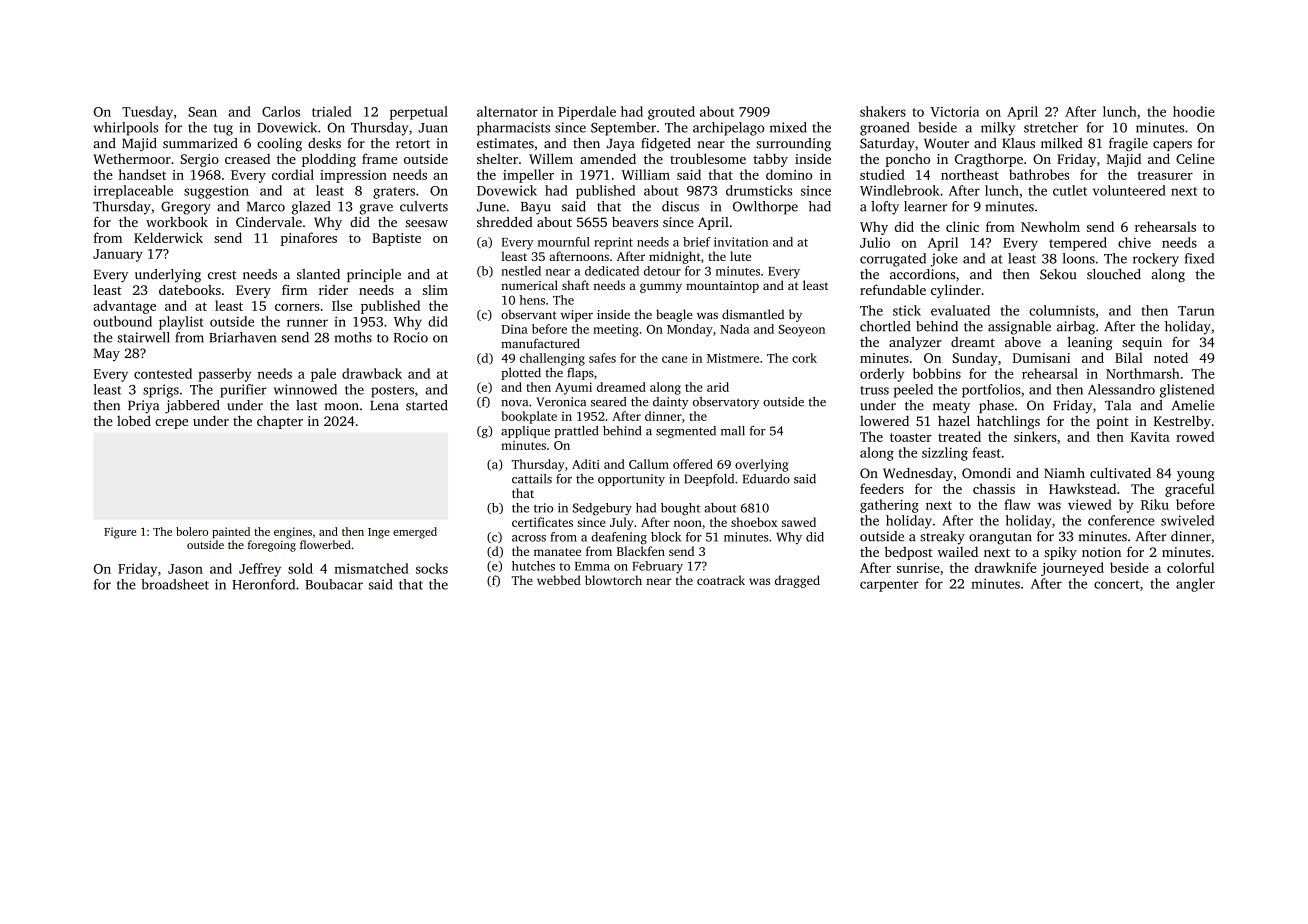  I want to click on webbed, so click(559, 580).
